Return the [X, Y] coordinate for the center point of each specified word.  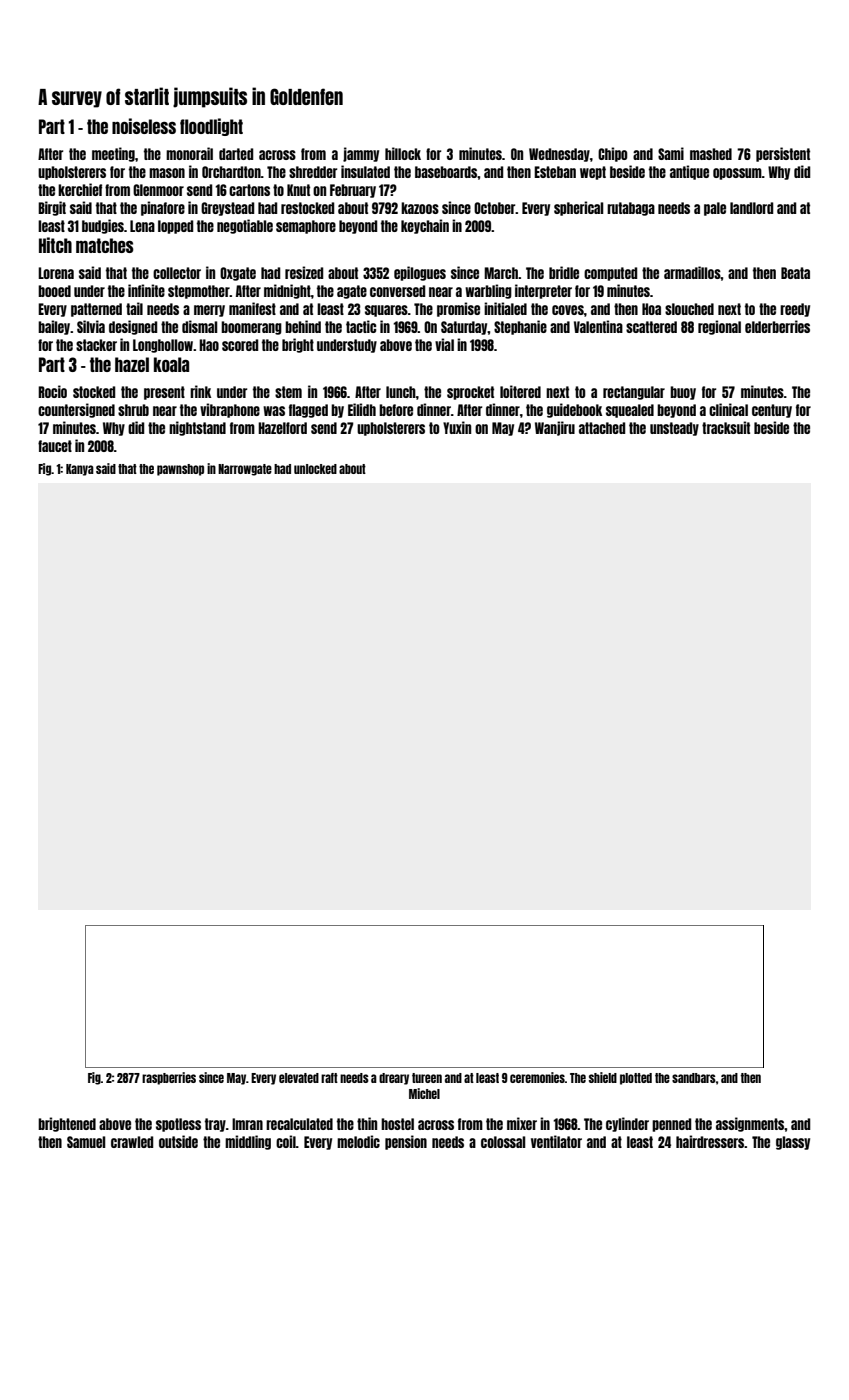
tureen [427, 1078]
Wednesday [559, 155]
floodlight [211, 127]
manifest [252, 308]
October [495, 208]
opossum [737, 174]
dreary [394, 1079]
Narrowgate [245, 470]
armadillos [692, 272]
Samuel [86, 1142]
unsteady [674, 429]
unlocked [315, 469]
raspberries [169, 1078]
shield [603, 1077]
